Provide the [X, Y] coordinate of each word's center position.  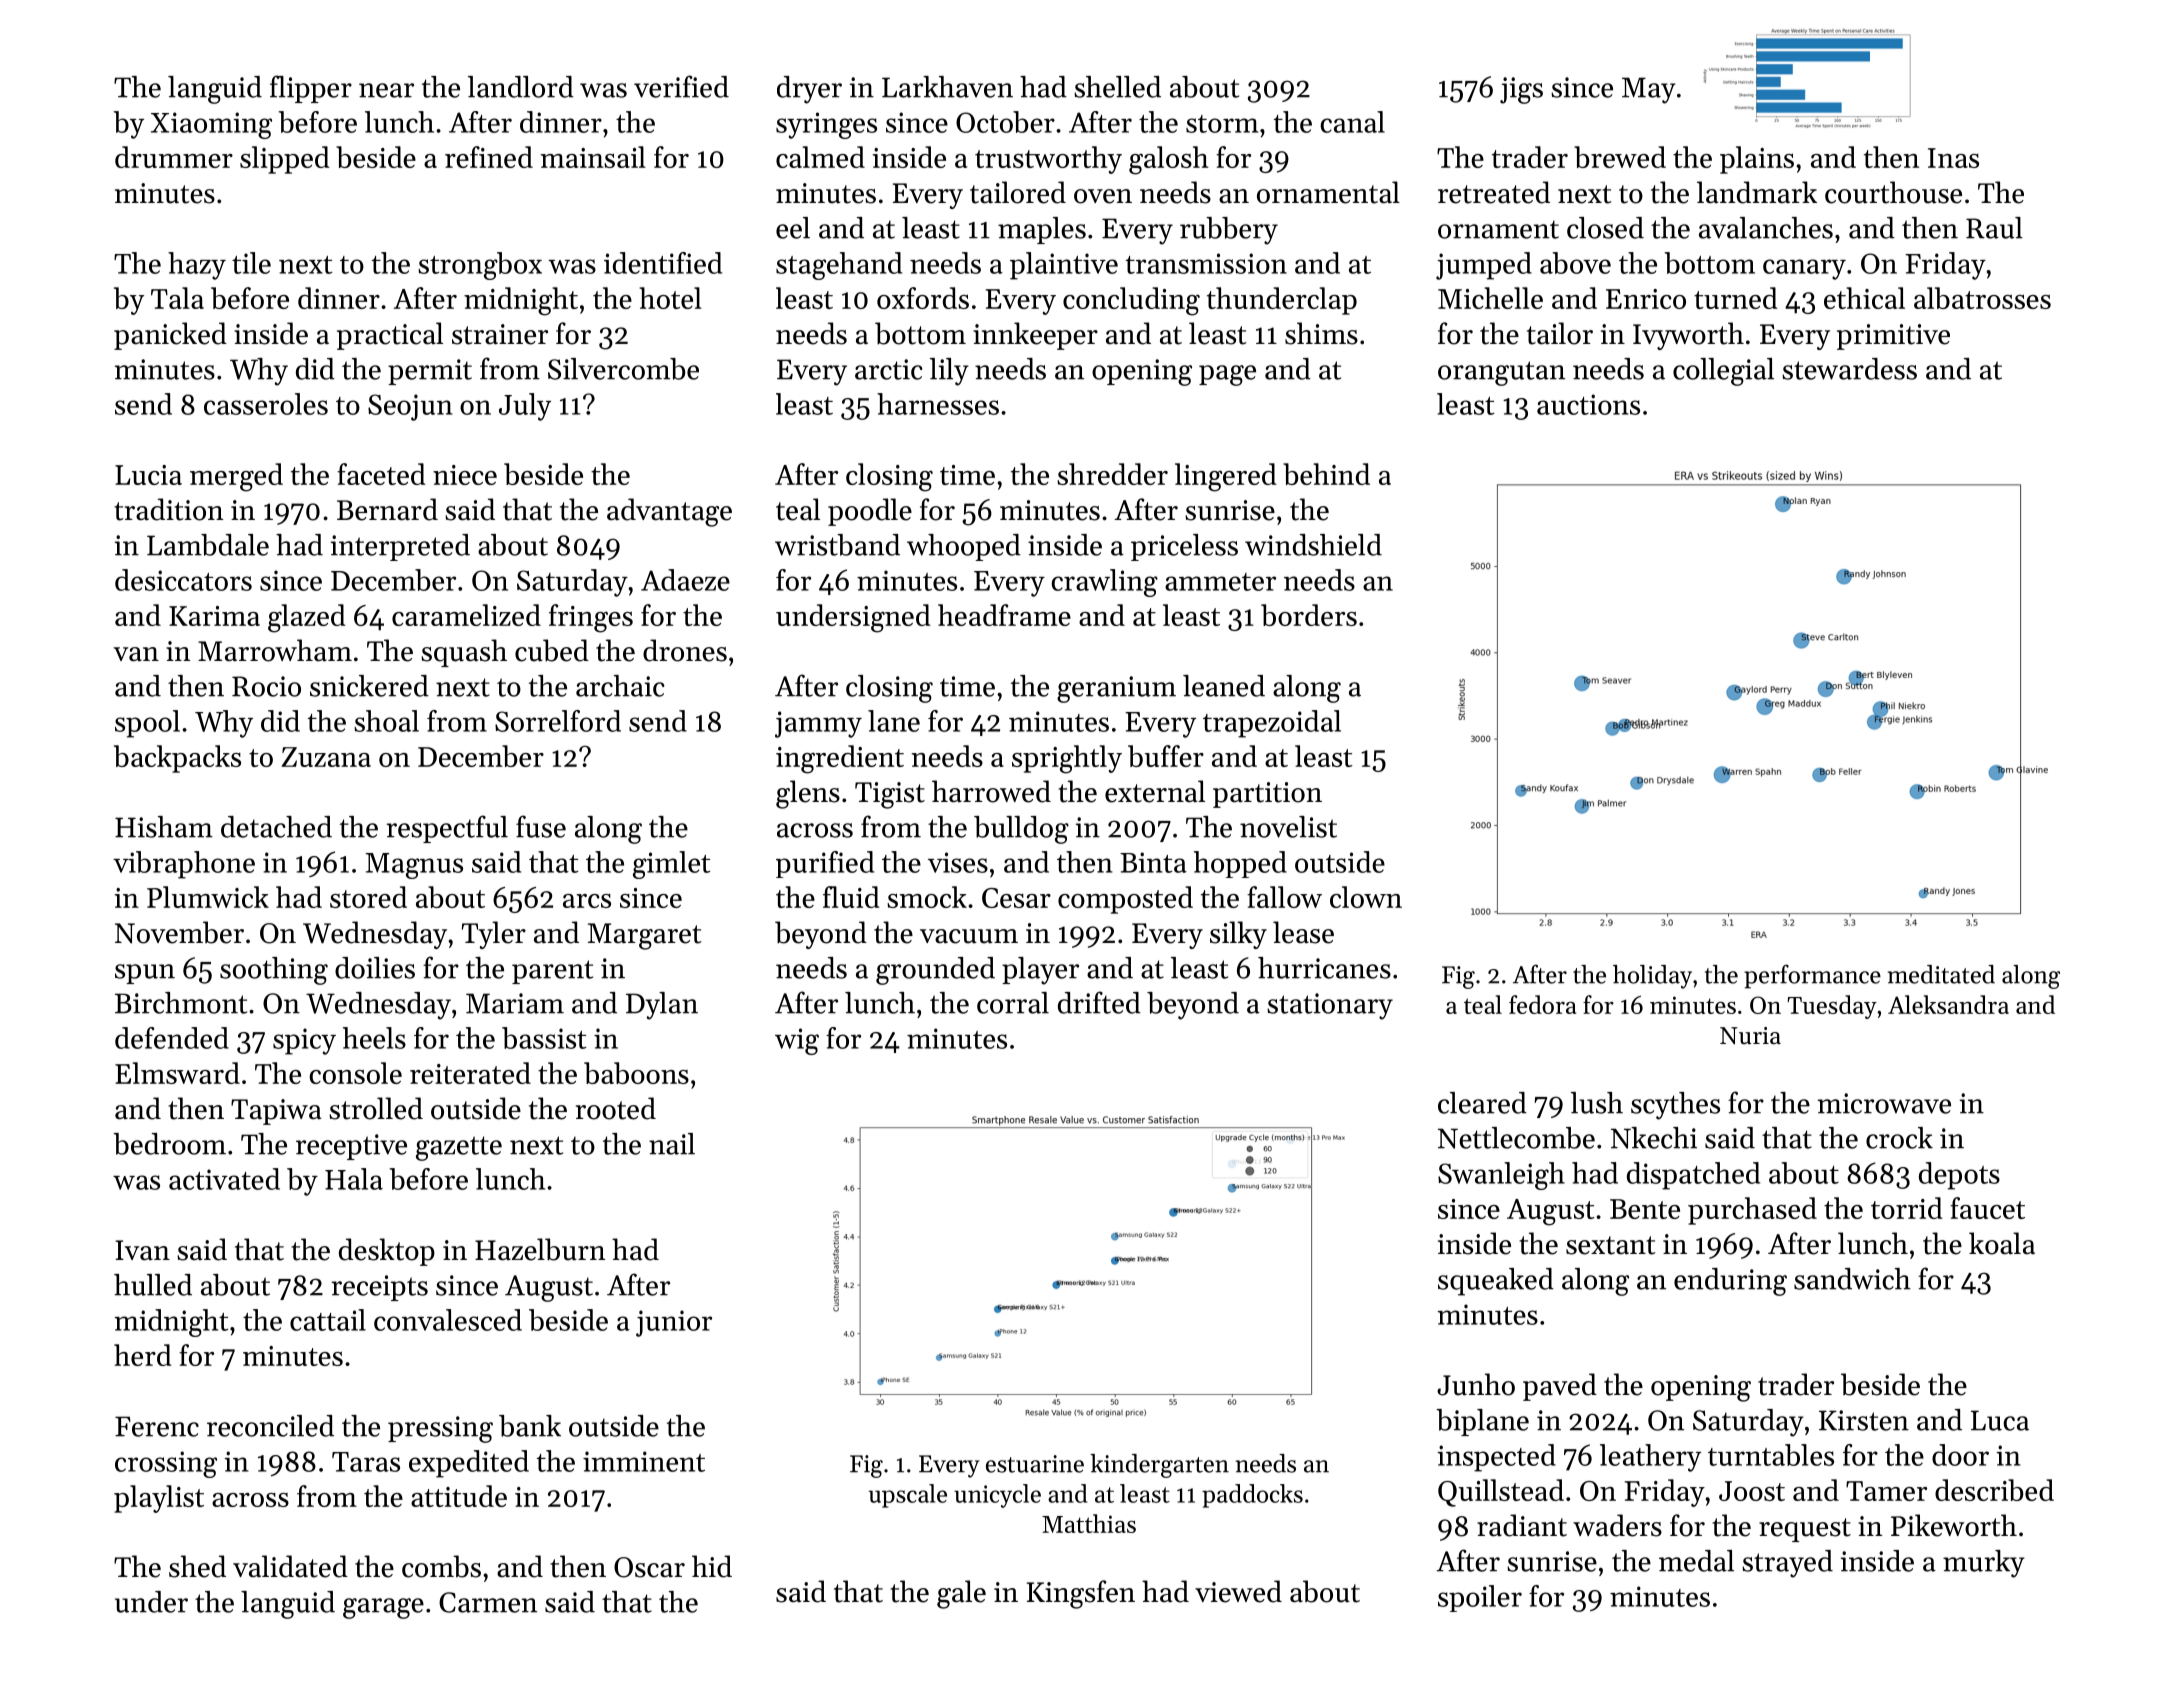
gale [961, 1594]
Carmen [488, 1602]
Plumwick [208, 897]
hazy [197, 266]
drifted [1099, 1002]
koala [2002, 1243]
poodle [870, 512]
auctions [1588, 404]
